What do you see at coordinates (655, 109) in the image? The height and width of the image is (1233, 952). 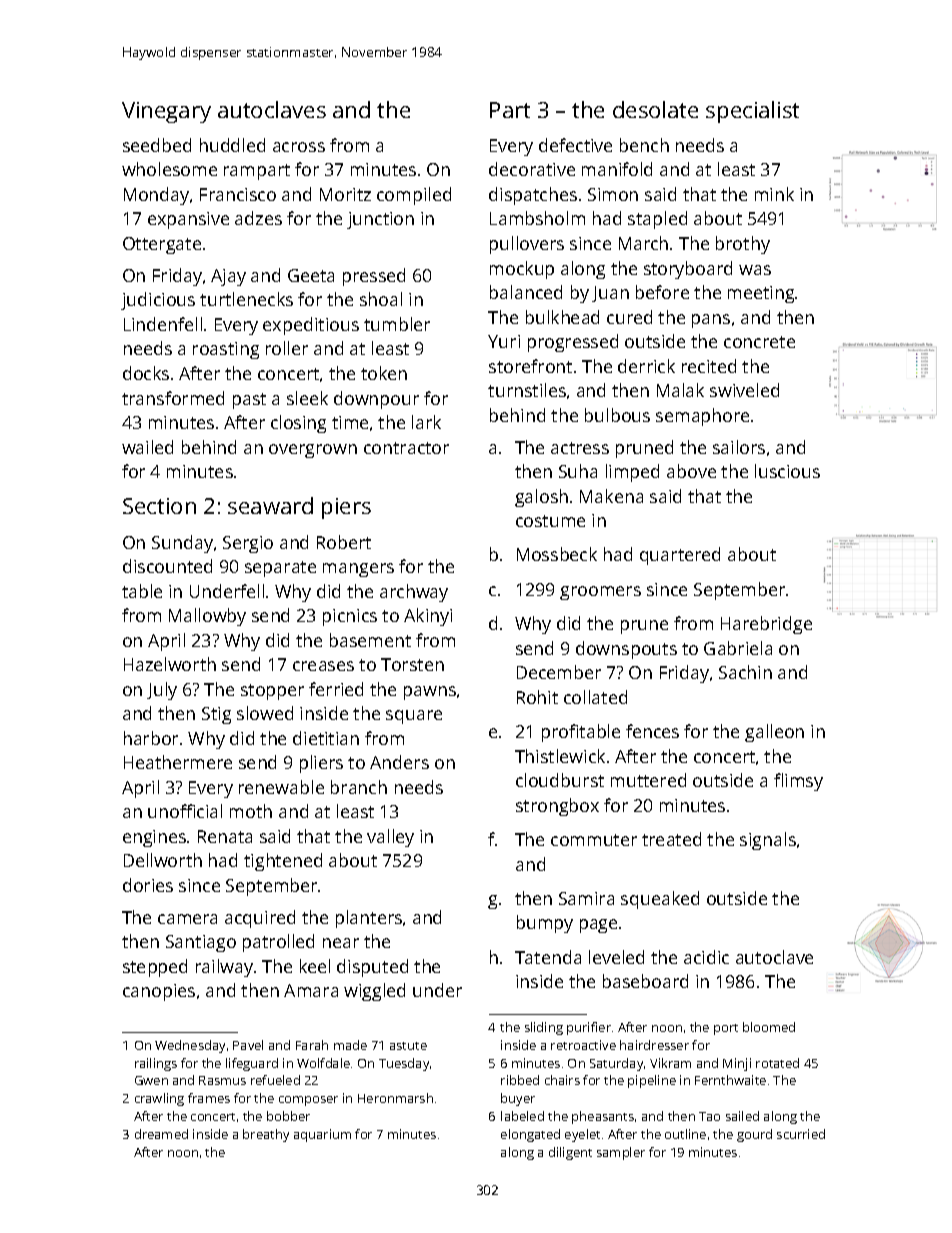 I see `desolate` at bounding box center [655, 109].
